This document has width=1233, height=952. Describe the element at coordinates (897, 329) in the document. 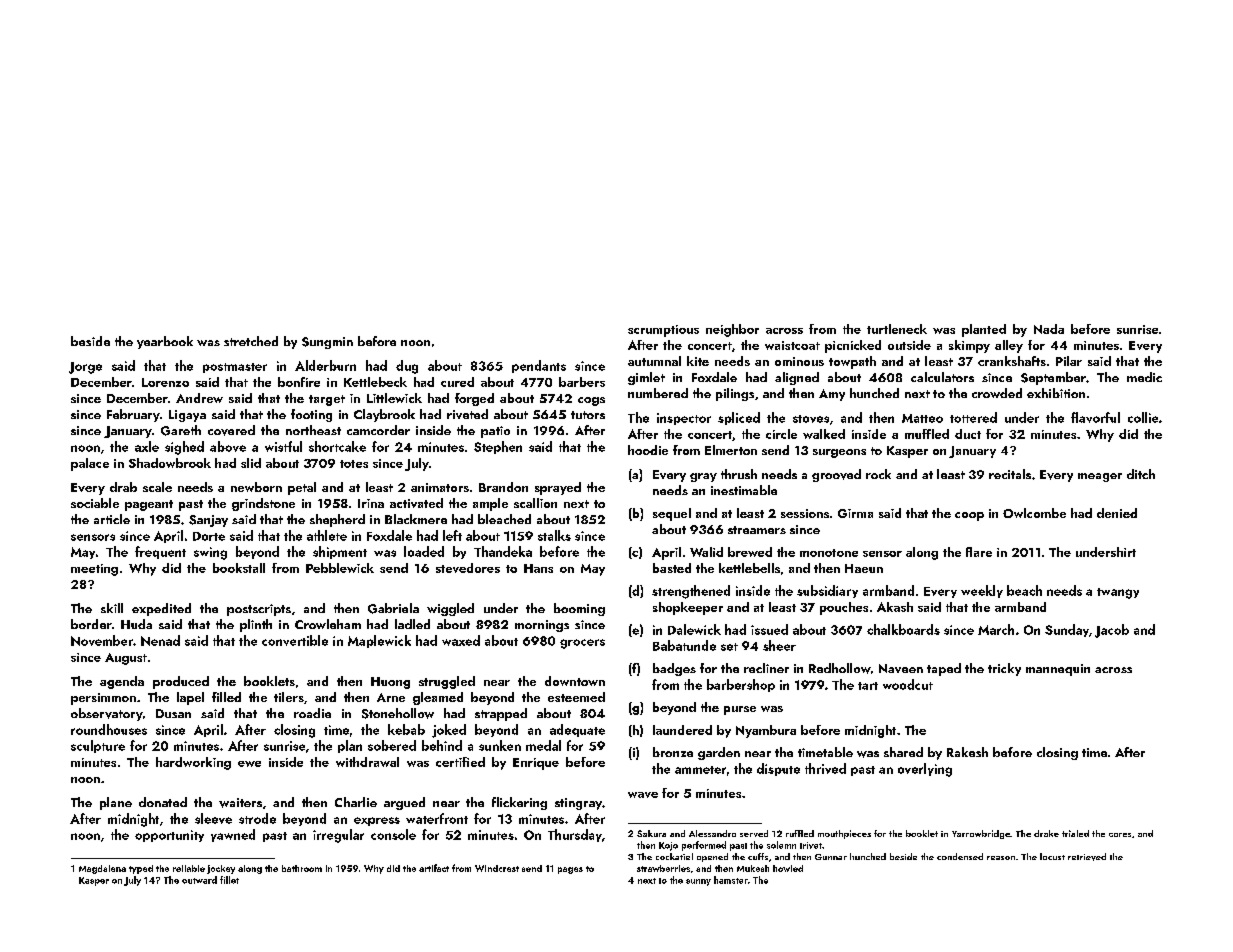

I see `turtleneck` at that location.
